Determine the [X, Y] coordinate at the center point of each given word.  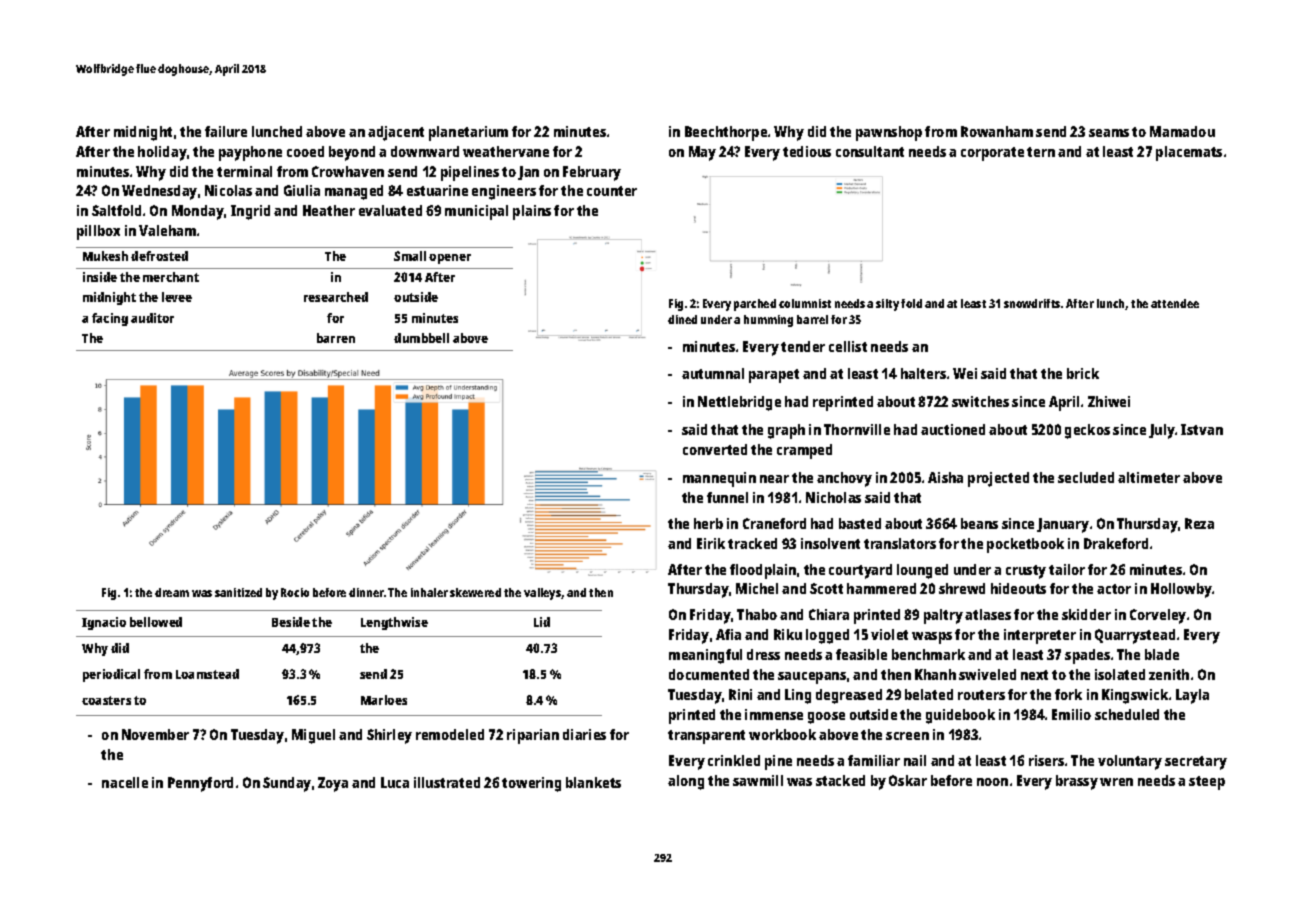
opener [450, 259]
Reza [1199, 523]
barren [336, 338]
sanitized [238, 592]
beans [979, 523]
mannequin [719, 479]
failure [226, 131]
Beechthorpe [726, 133]
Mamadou [1182, 131]
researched [336, 297]
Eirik [711, 543]
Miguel [313, 736]
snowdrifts [1032, 303]
